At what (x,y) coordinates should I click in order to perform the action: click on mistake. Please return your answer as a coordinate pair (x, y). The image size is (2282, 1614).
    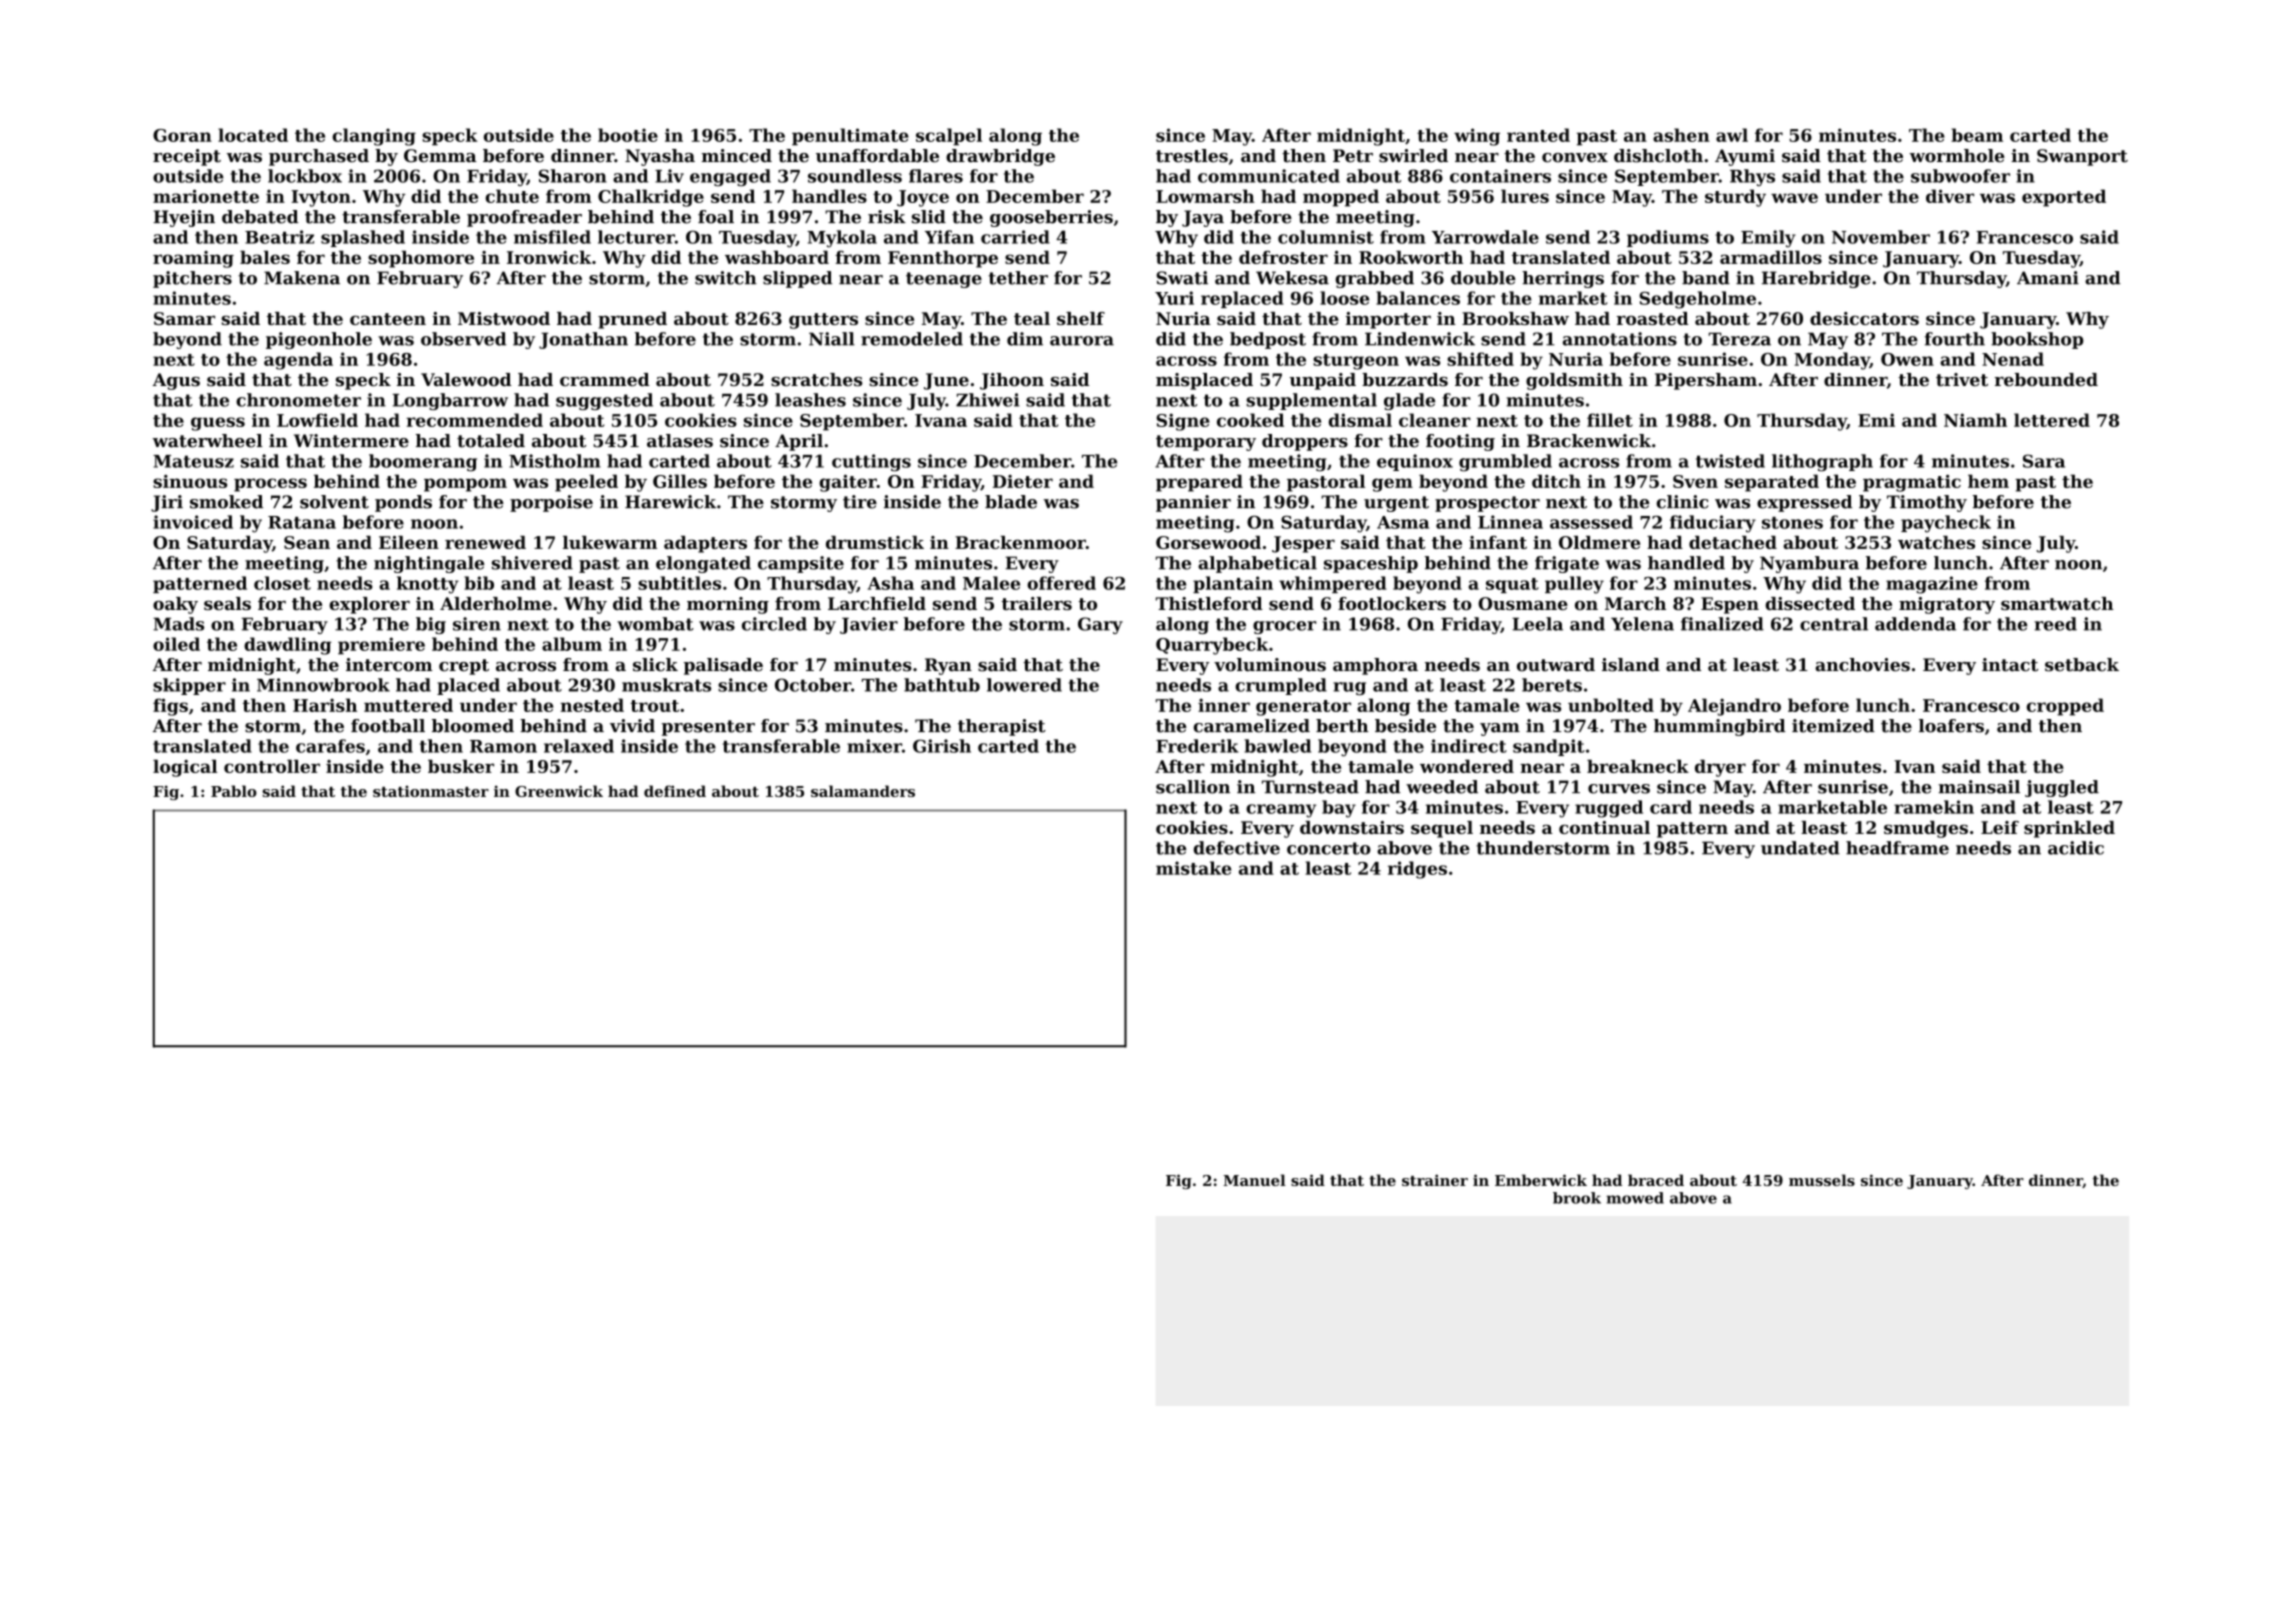
    Looking at the image, I should click on (1193, 868).
